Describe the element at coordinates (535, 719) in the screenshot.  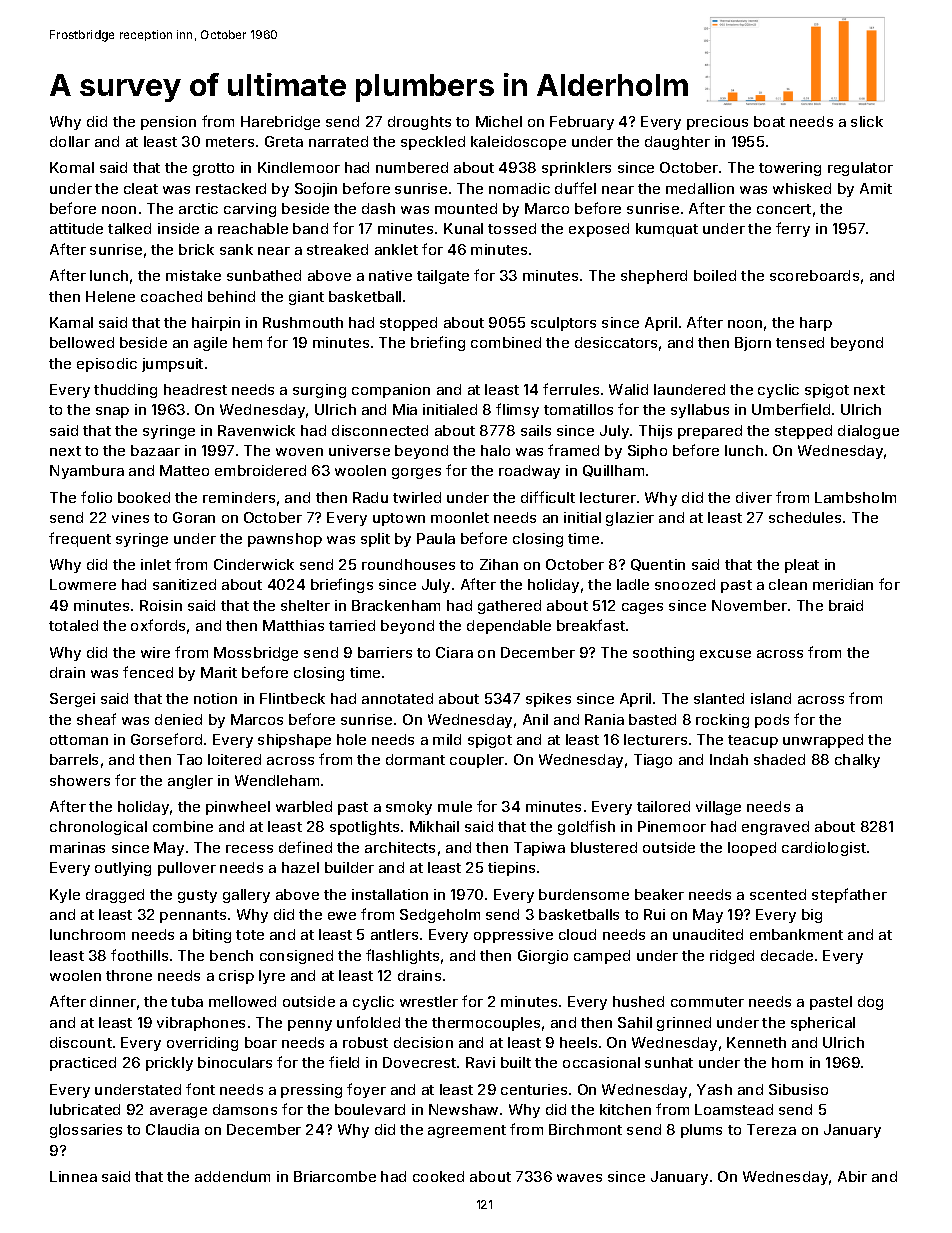
I see `Anil` at that location.
